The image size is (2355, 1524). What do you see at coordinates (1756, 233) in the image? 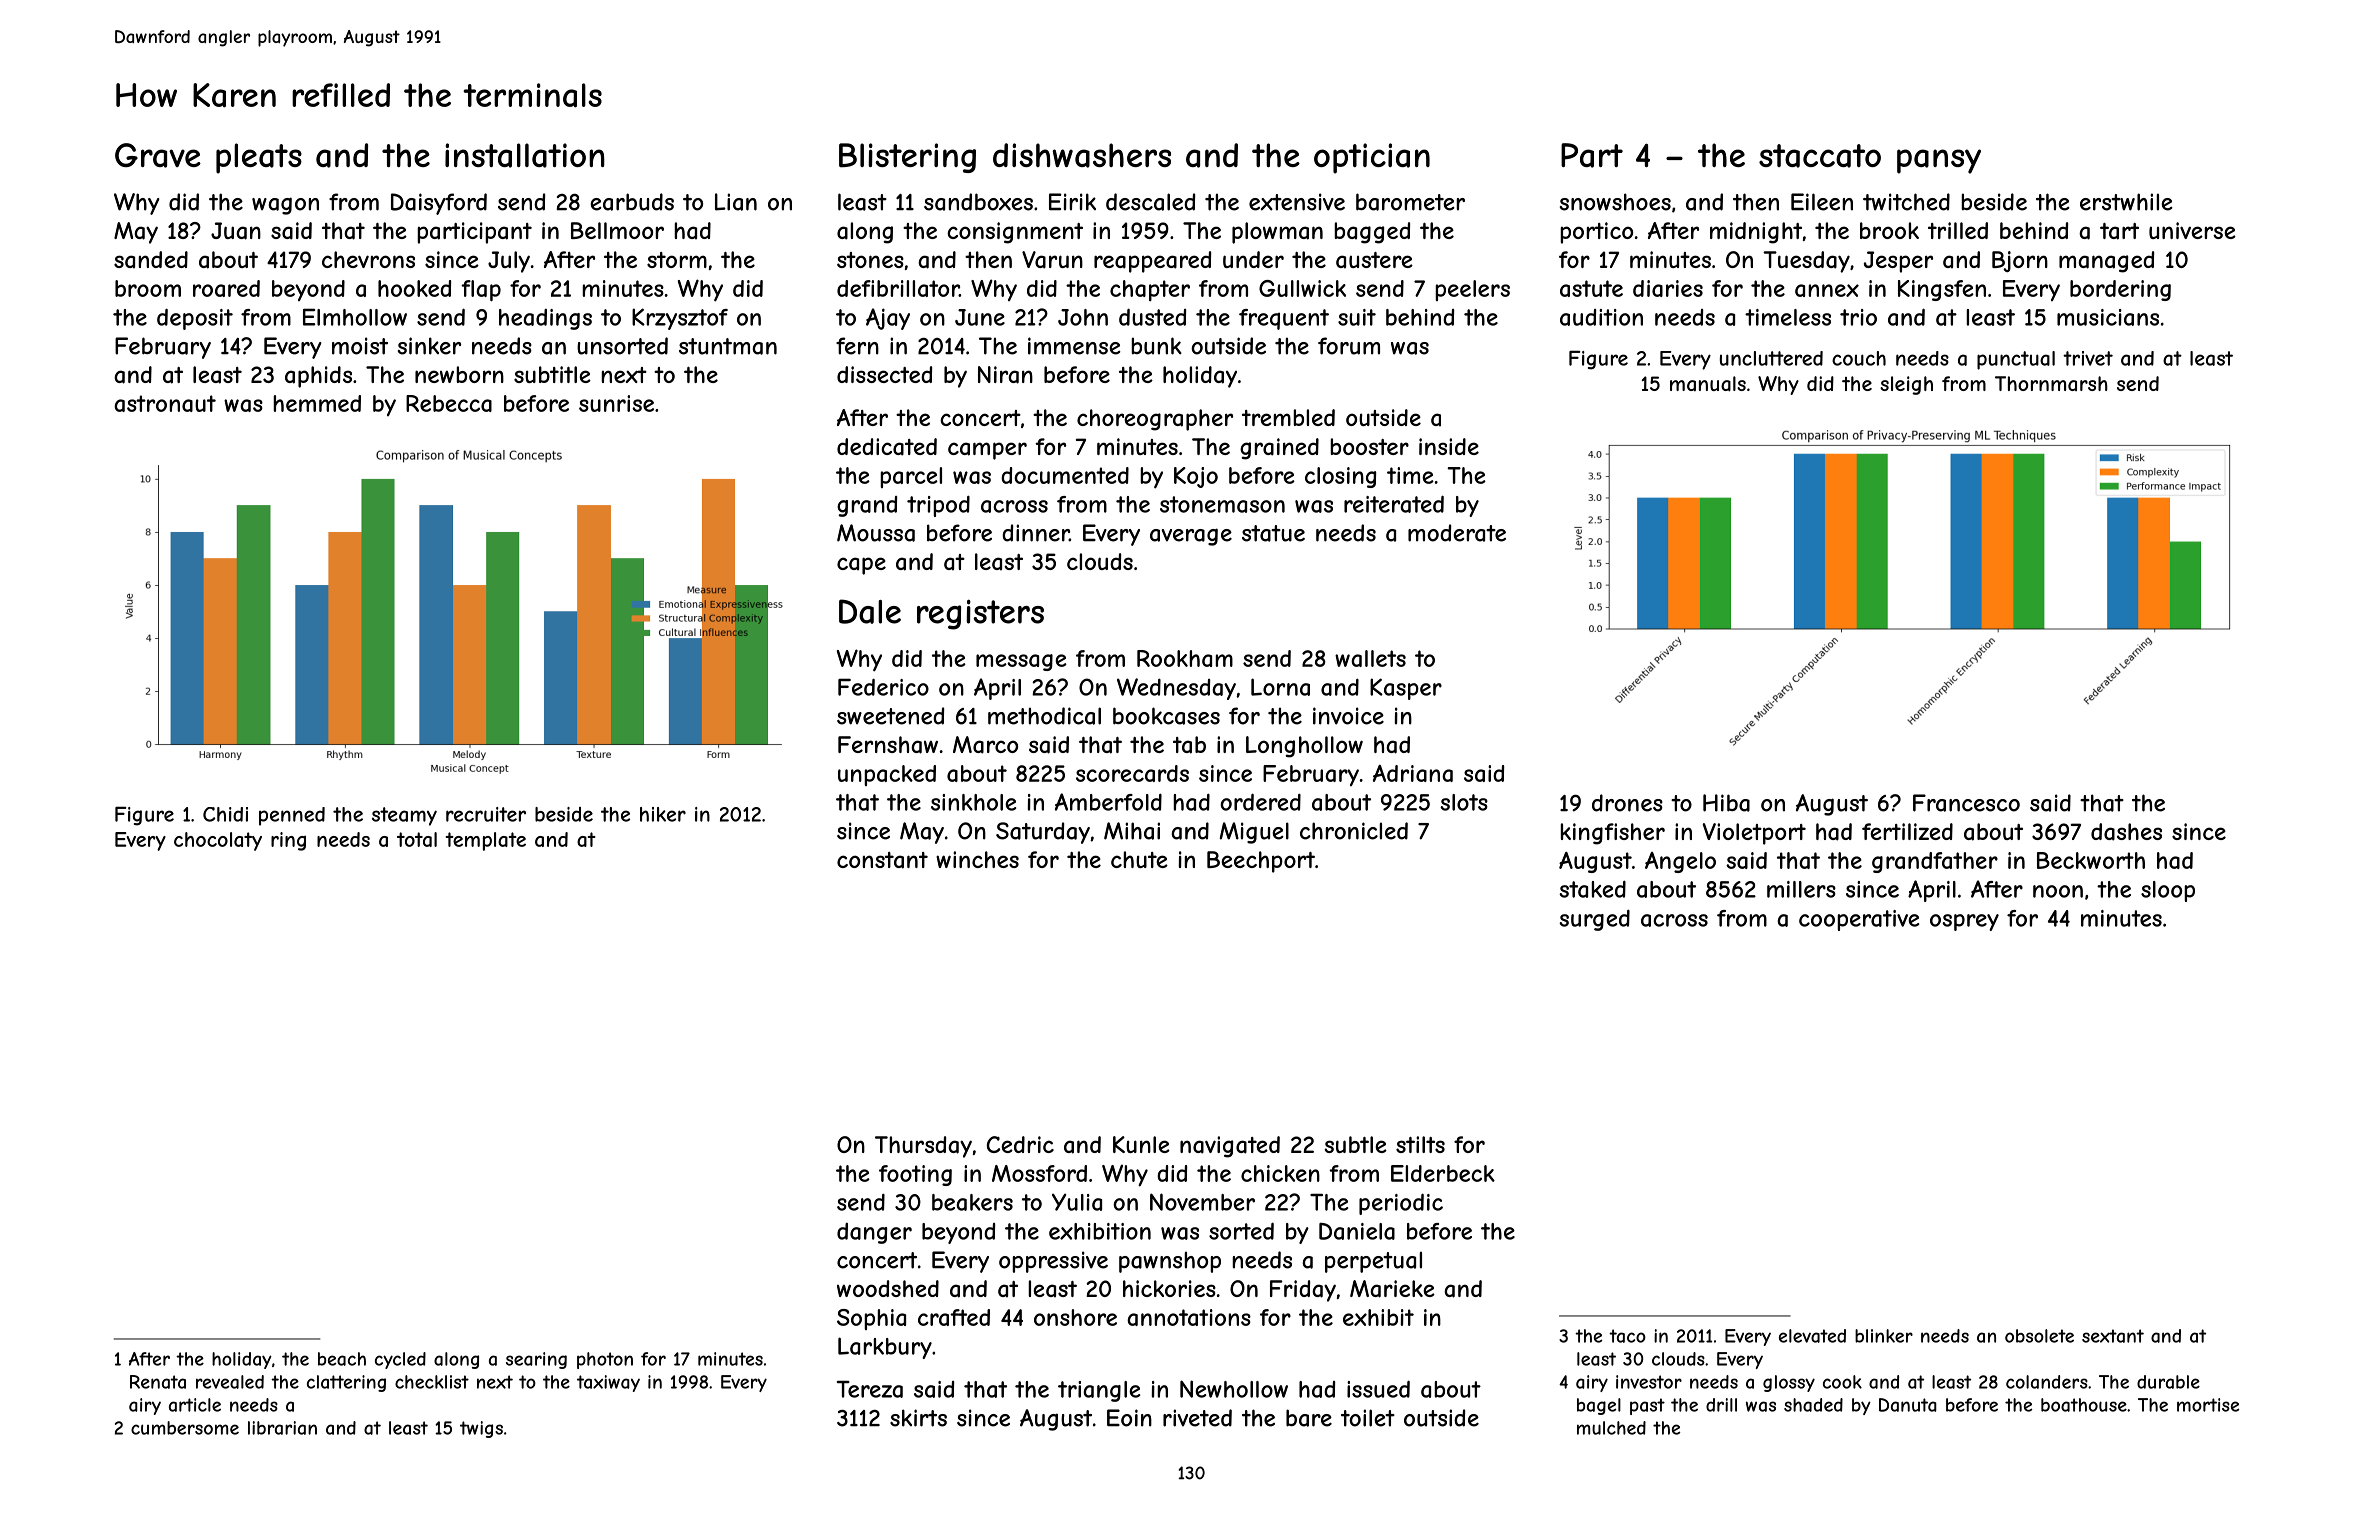
I see `midnight` at bounding box center [1756, 233].
